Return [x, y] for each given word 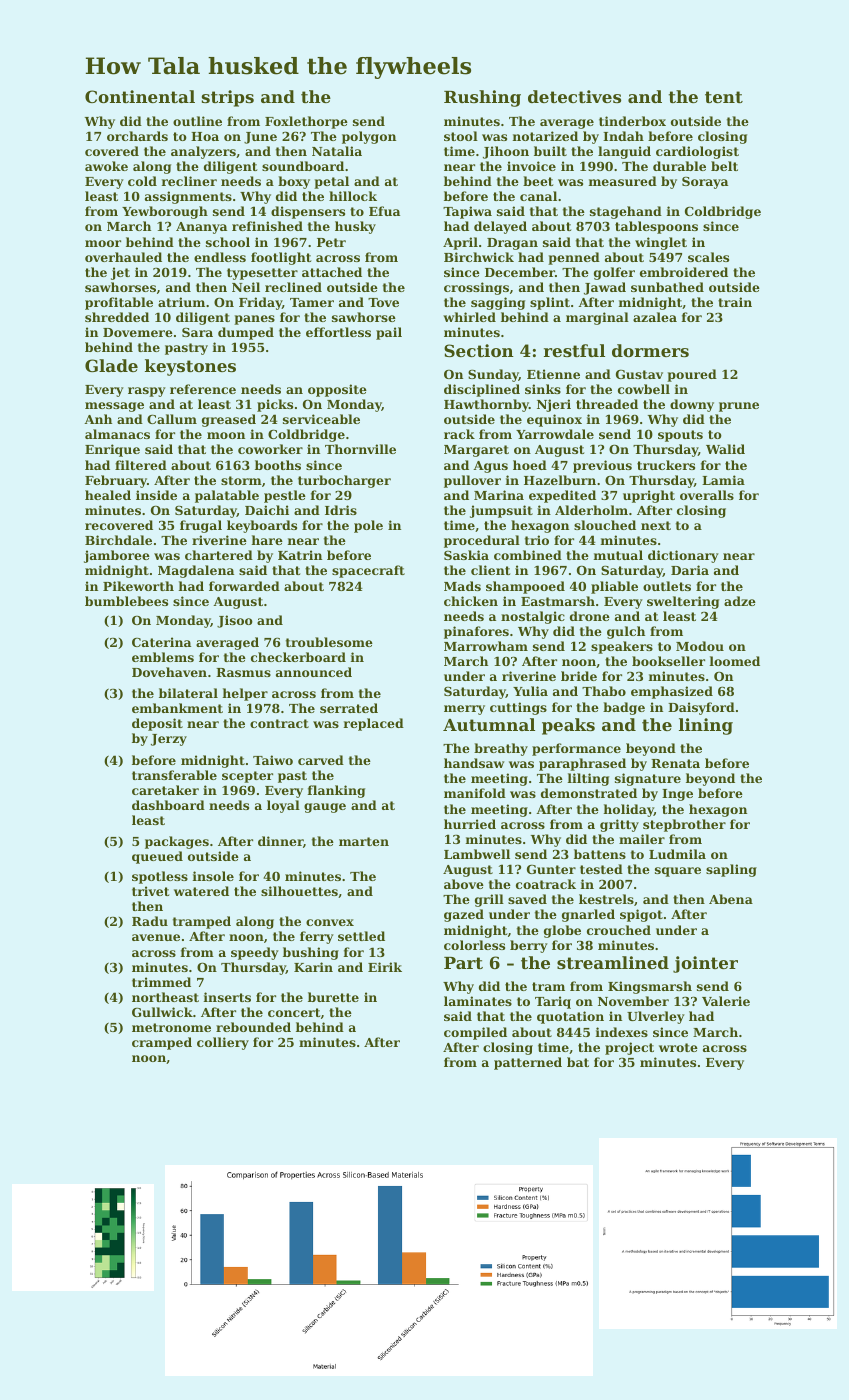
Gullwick [162, 1012]
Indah [623, 136]
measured [623, 181]
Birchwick [479, 257]
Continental [140, 96]
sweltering [683, 602]
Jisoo [235, 621]
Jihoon [506, 152]
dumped [246, 333]
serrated [349, 708]
